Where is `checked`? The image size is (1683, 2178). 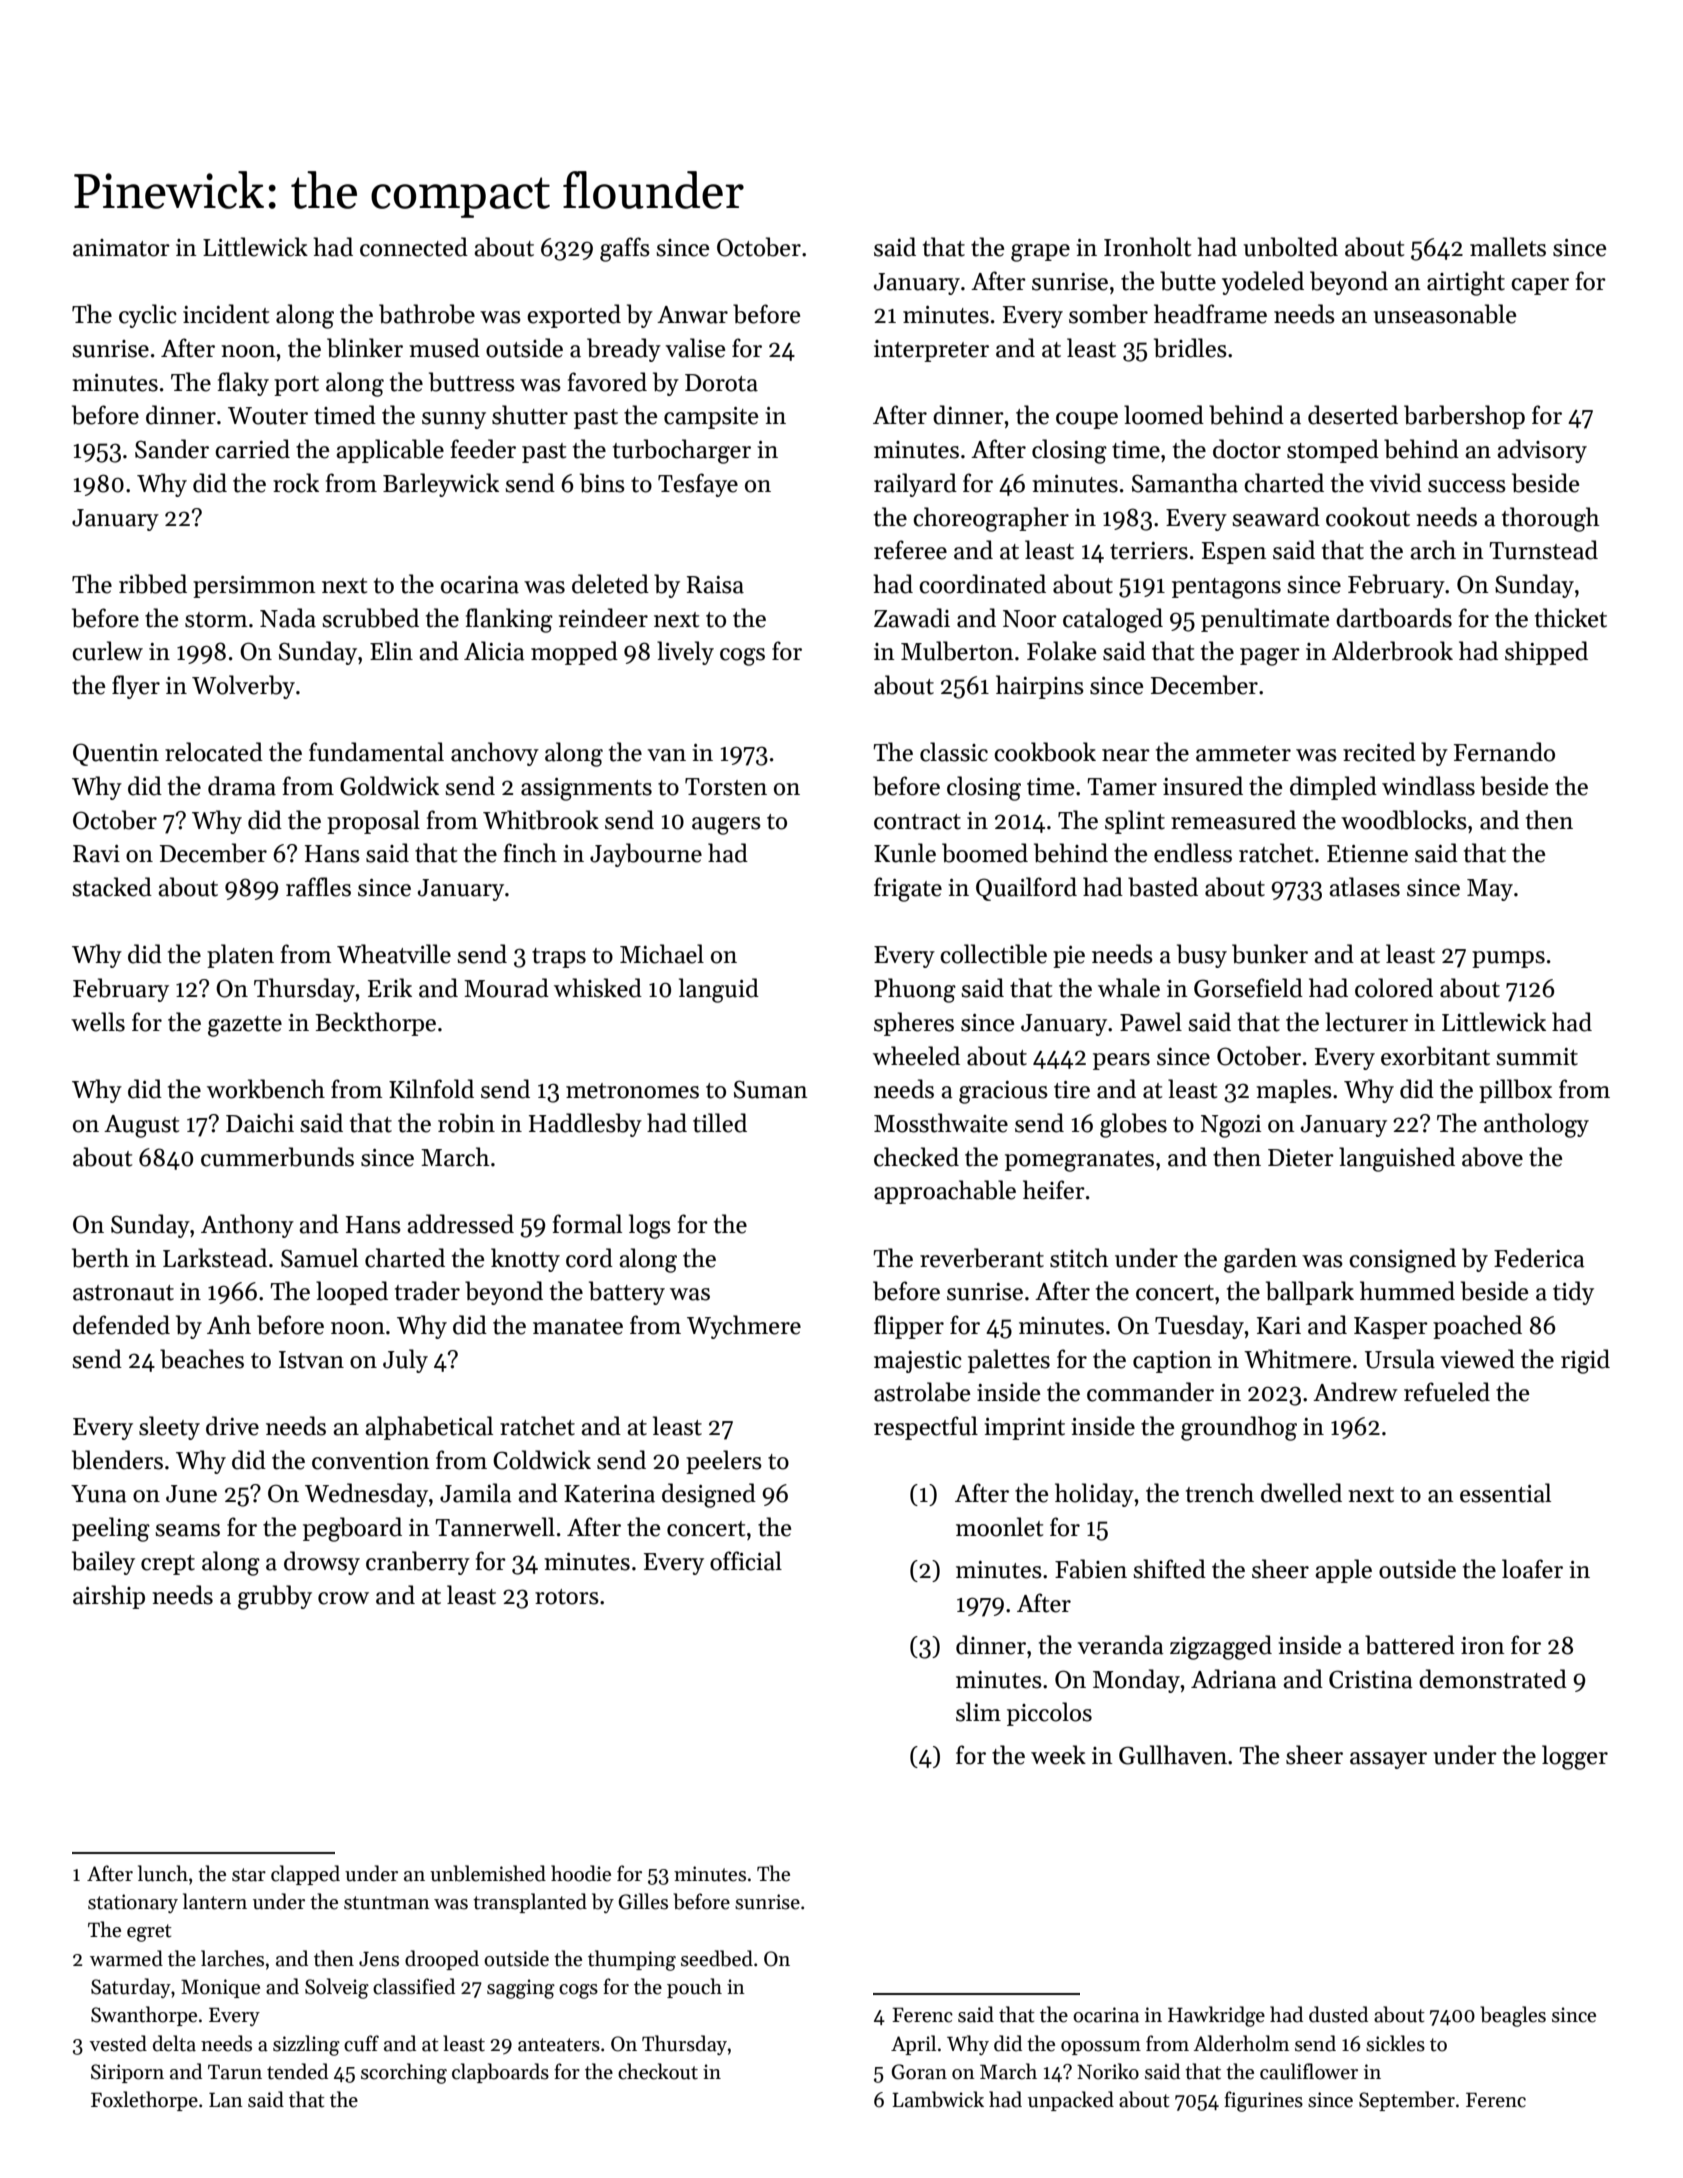 checked is located at coordinates (916, 1157).
